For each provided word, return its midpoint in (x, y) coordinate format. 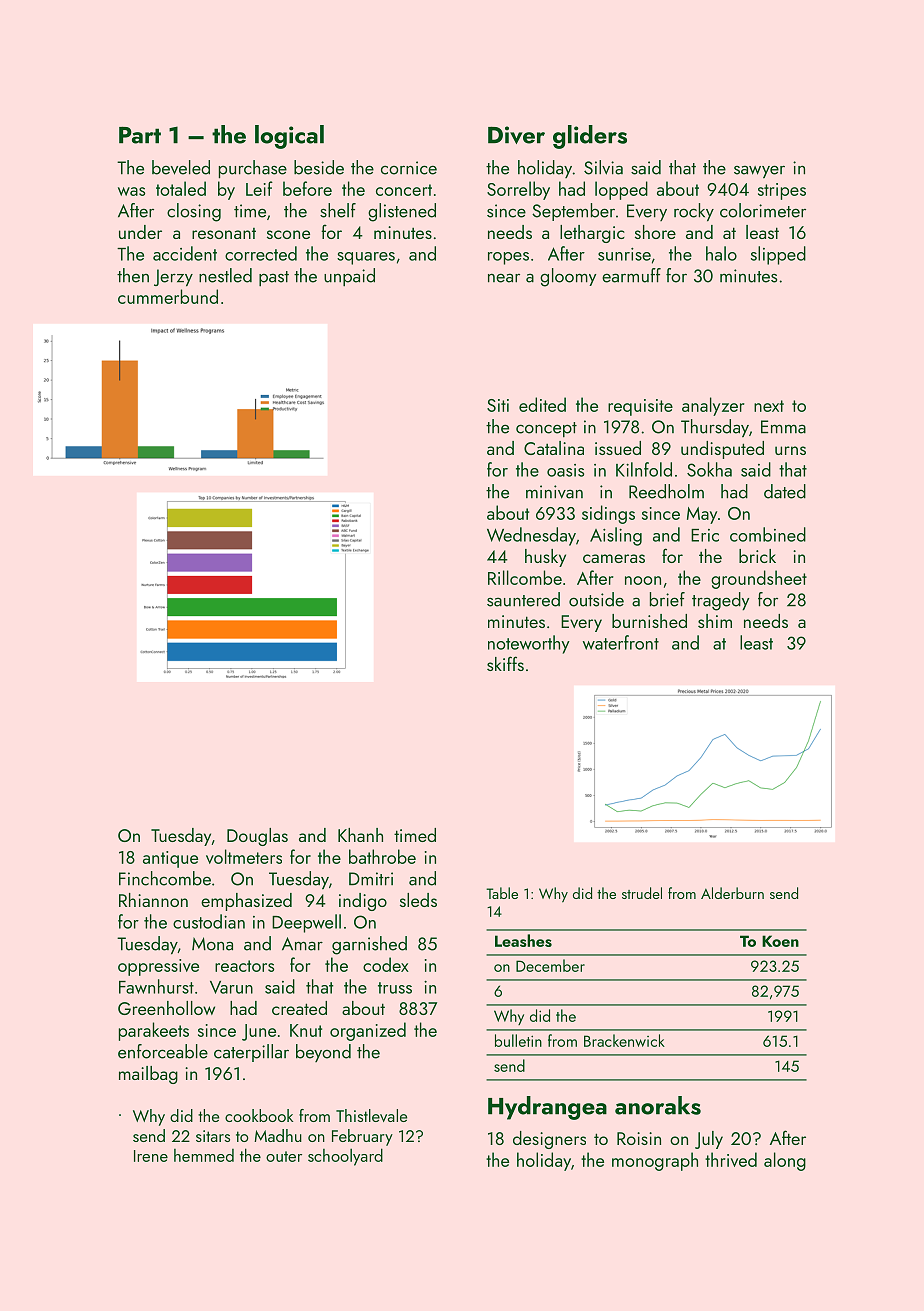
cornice (409, 168)
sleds (418, 900)
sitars (213, 1136)
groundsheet (759, 579)
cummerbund (168, 296)
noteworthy (529, 644)
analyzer (713, 406)
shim (715, 621)
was (131, 191)
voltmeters (244, 856)
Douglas (257, 837)
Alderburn (732, 893)
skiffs (505, 663)
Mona (212, 944)
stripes (782, 191)
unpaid (349, 277)
